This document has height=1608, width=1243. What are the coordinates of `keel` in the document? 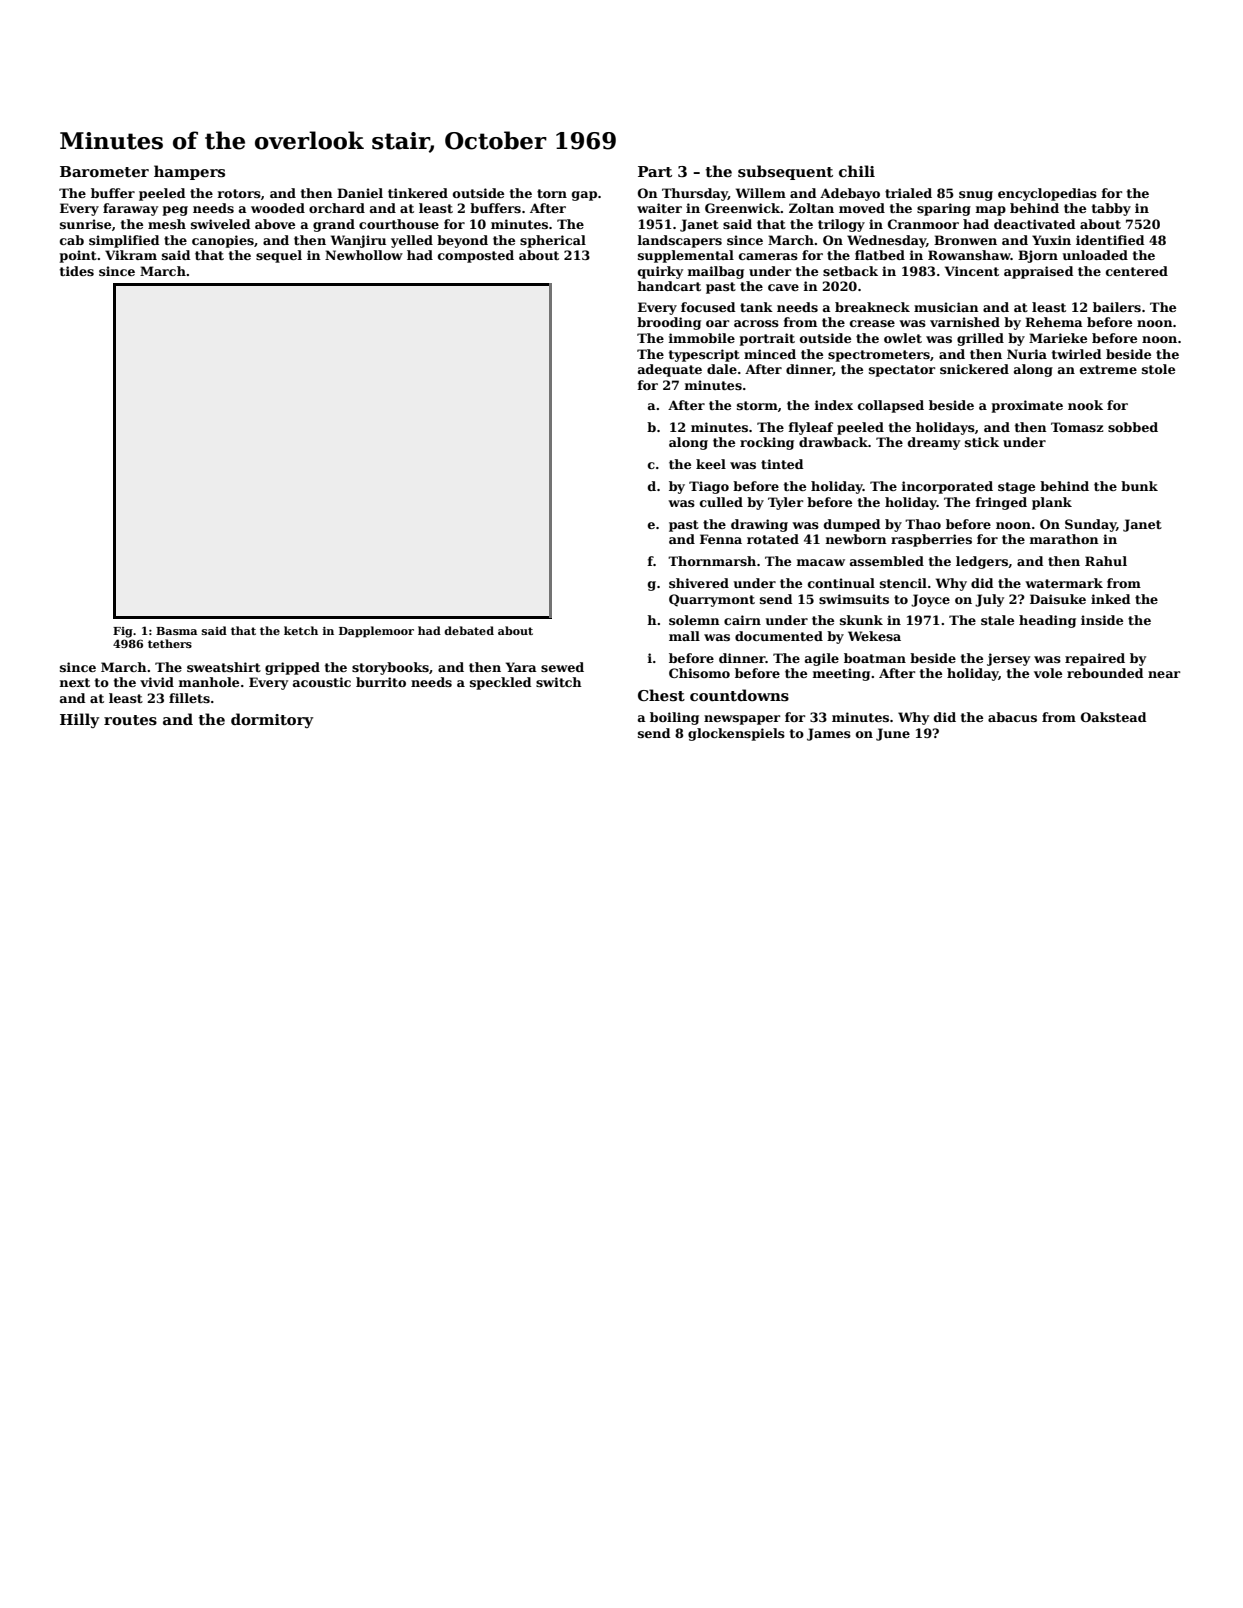 It's located at (711, 464).
